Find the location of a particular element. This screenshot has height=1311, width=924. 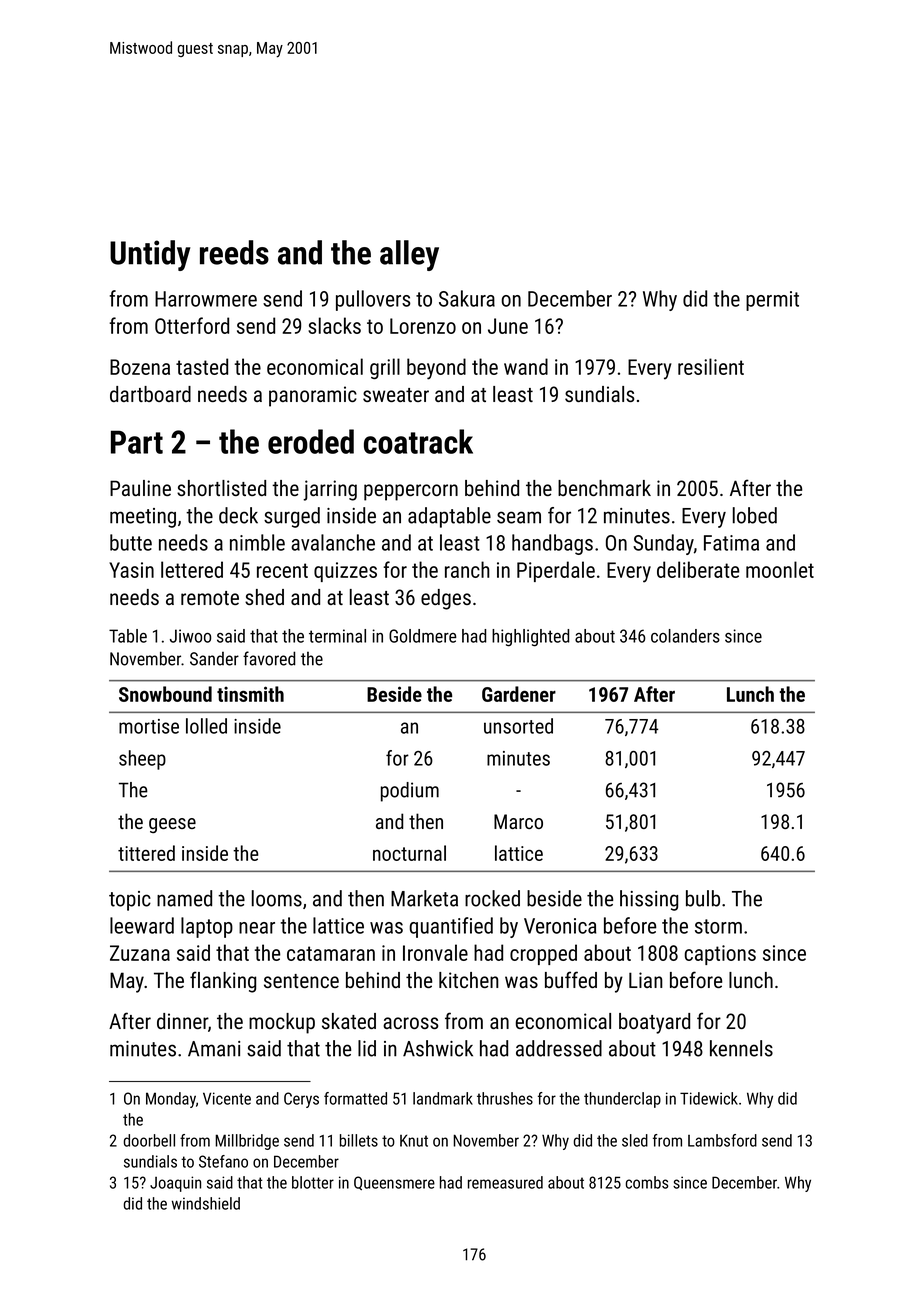

Lambsford is located at coordinates (722, 1140).
